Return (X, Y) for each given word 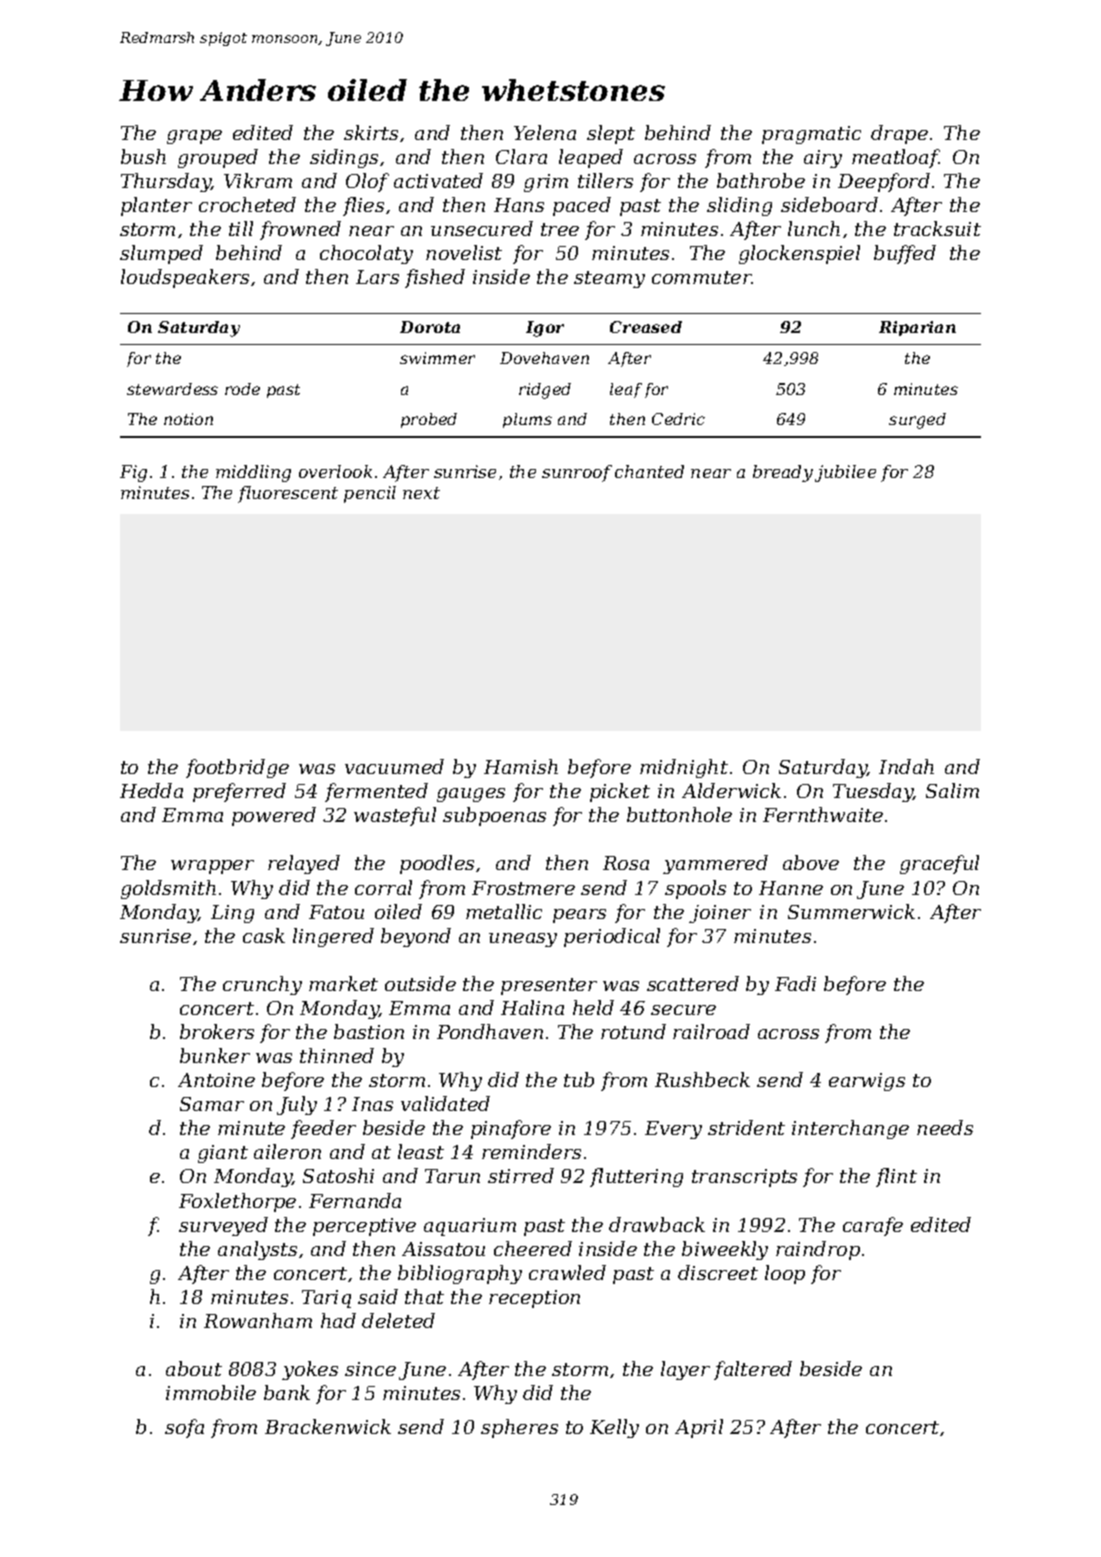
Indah (906, 766)
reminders (531, 1151)
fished (435, 278)
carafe (873, 1226)
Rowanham (258, 1320)
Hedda (151, 790)
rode (242, 389)
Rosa (626, 863)
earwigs (867, 1082)
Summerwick (851, 911)
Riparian (917, 328)
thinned (337, 1055)
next (421, 493)
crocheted (247, 204)
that (424, 1296)
